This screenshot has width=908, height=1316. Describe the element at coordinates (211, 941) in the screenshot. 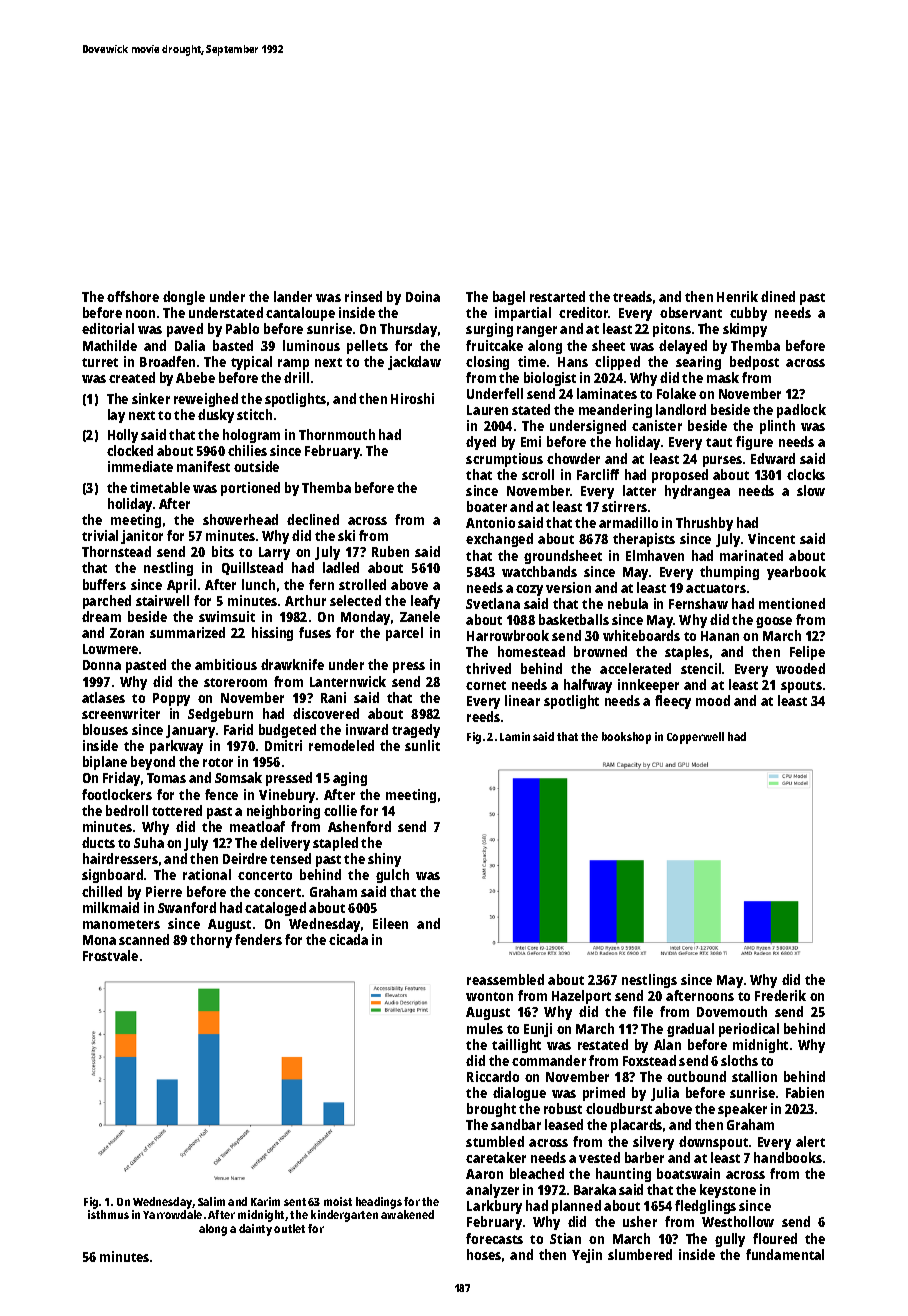

I see `thorny` at that location.
